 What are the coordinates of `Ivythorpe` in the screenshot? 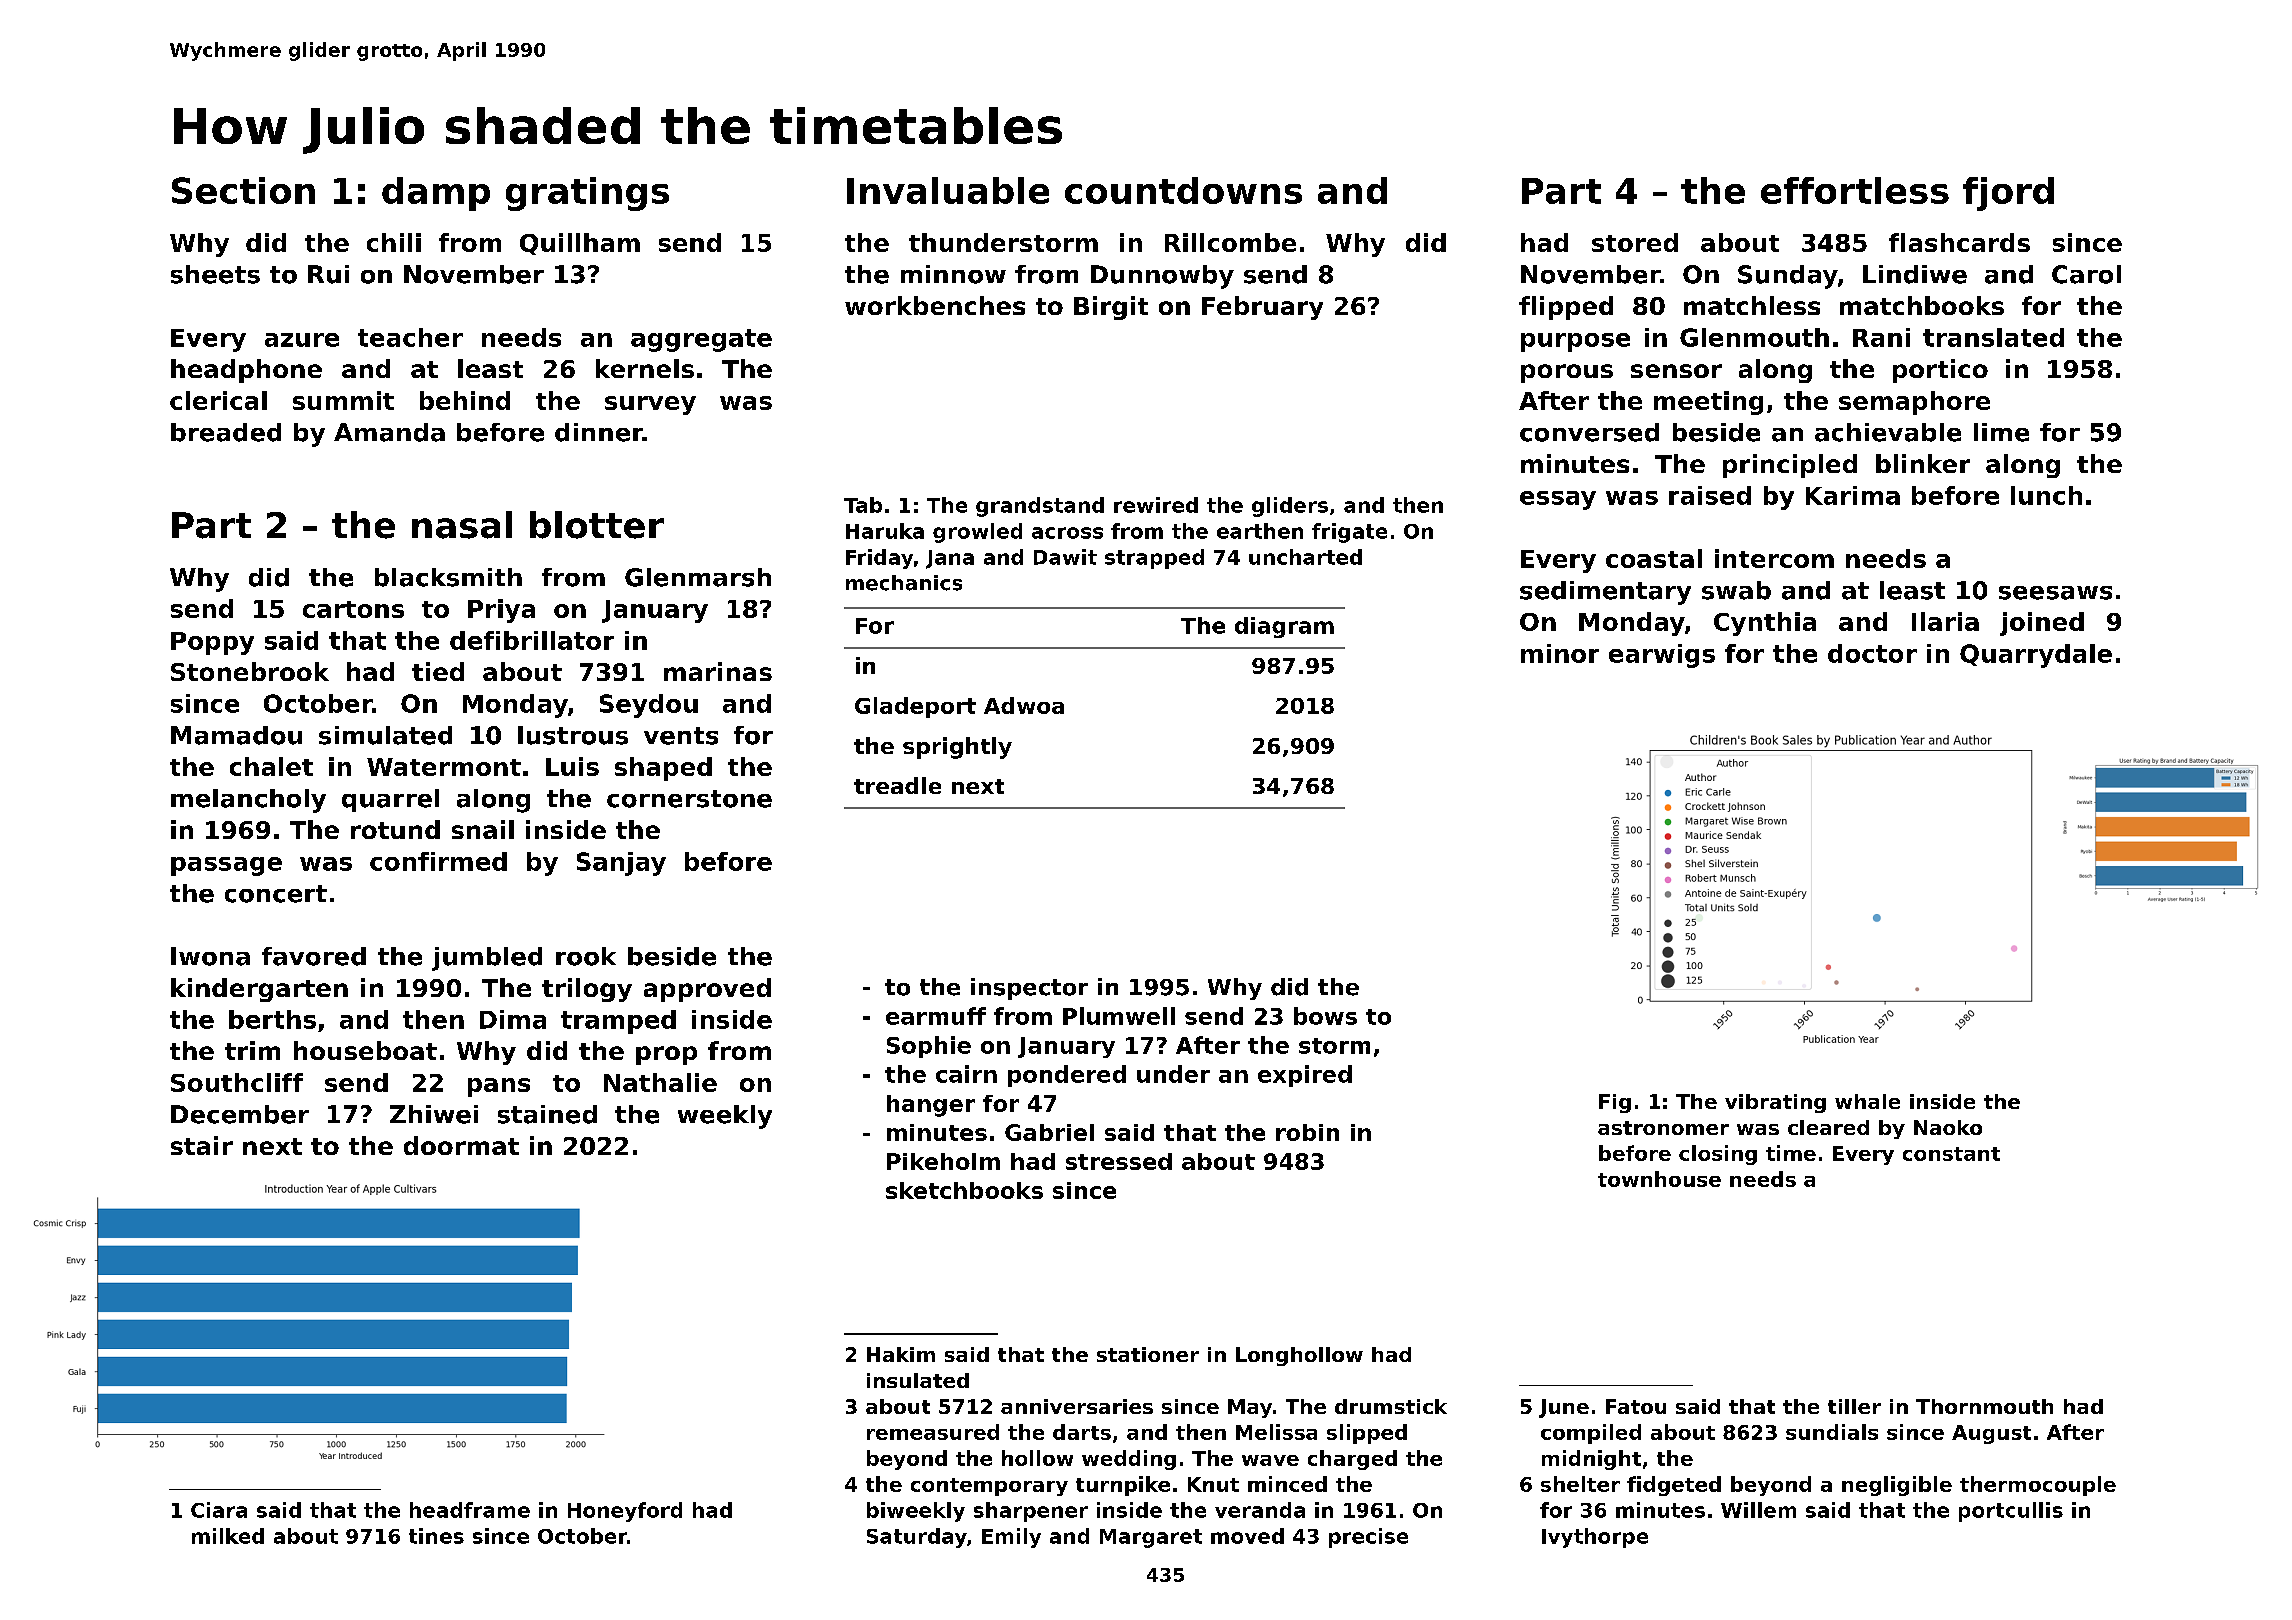 It's located at (1595, 1538).
